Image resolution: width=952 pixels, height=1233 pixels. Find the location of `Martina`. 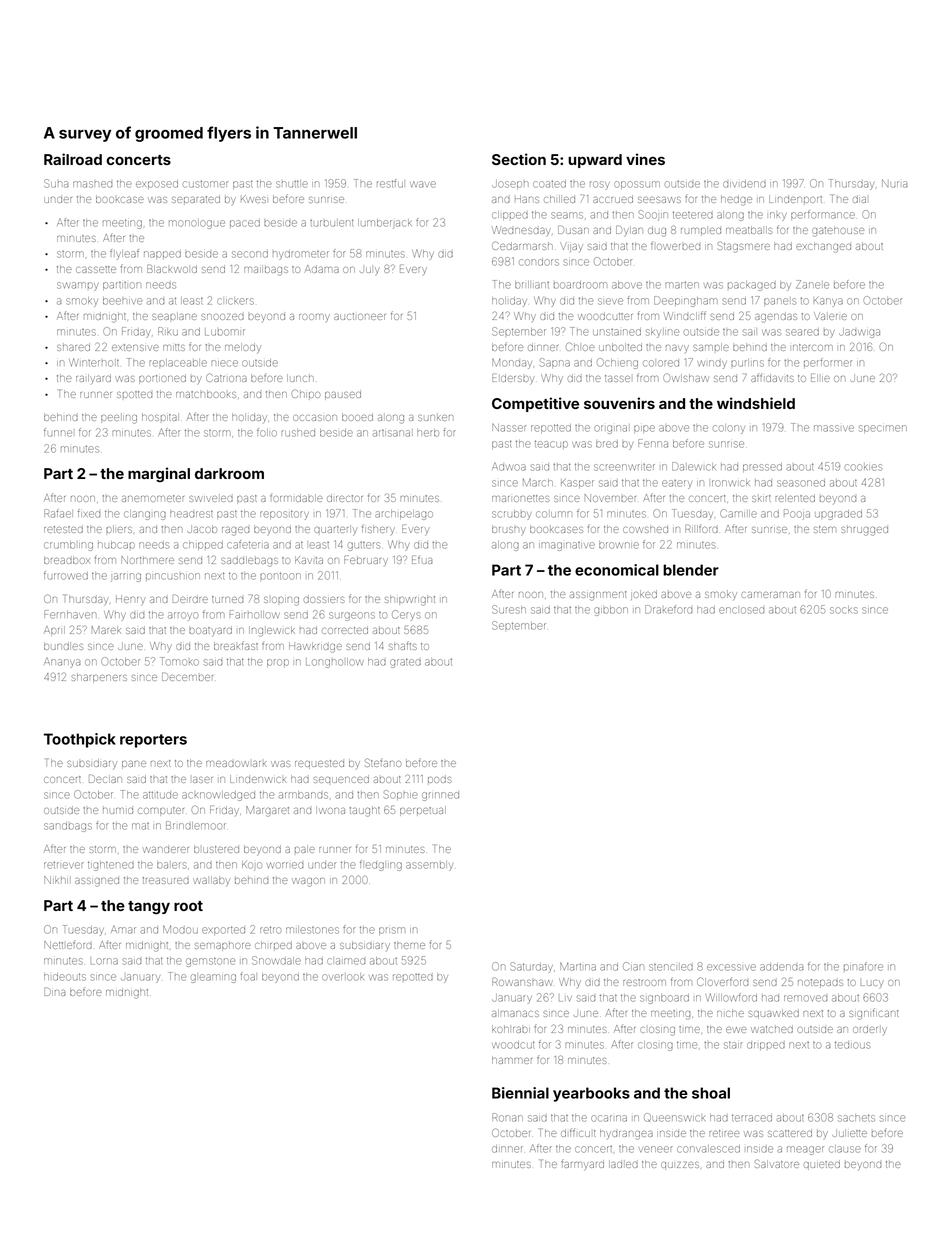

Martina is located at coordinates (578, 966).
